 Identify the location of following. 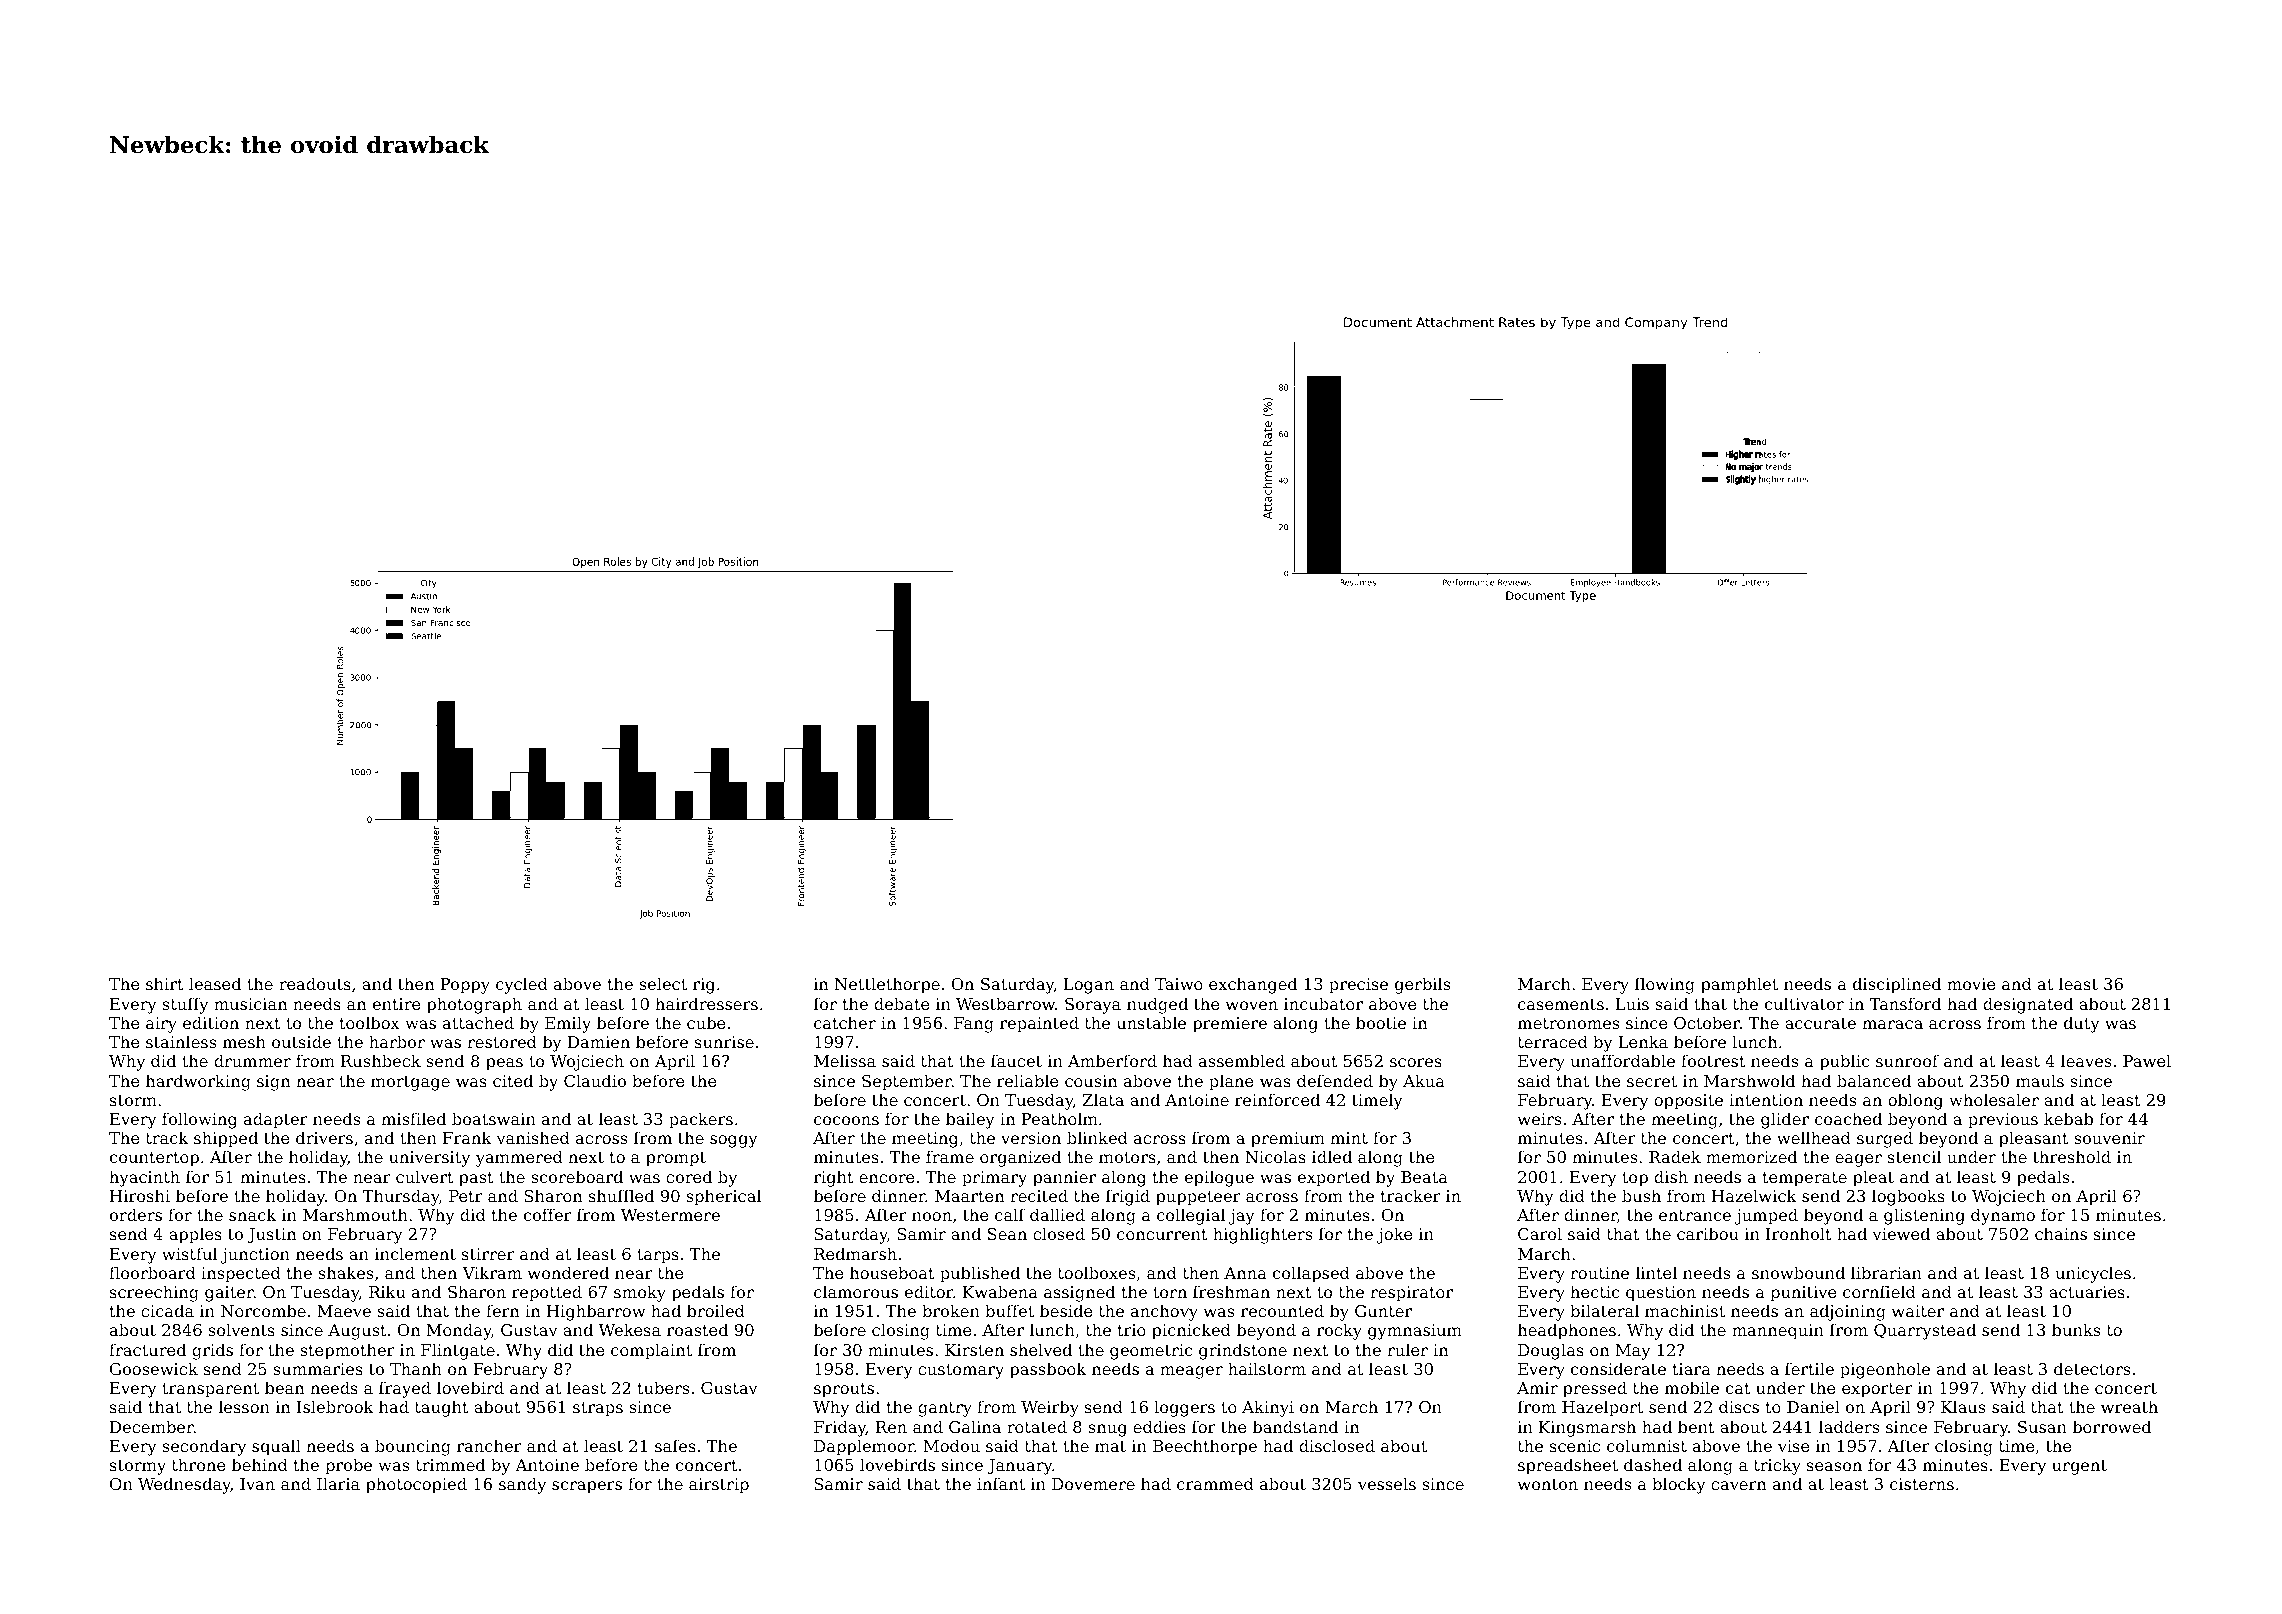
(199, 1120).
